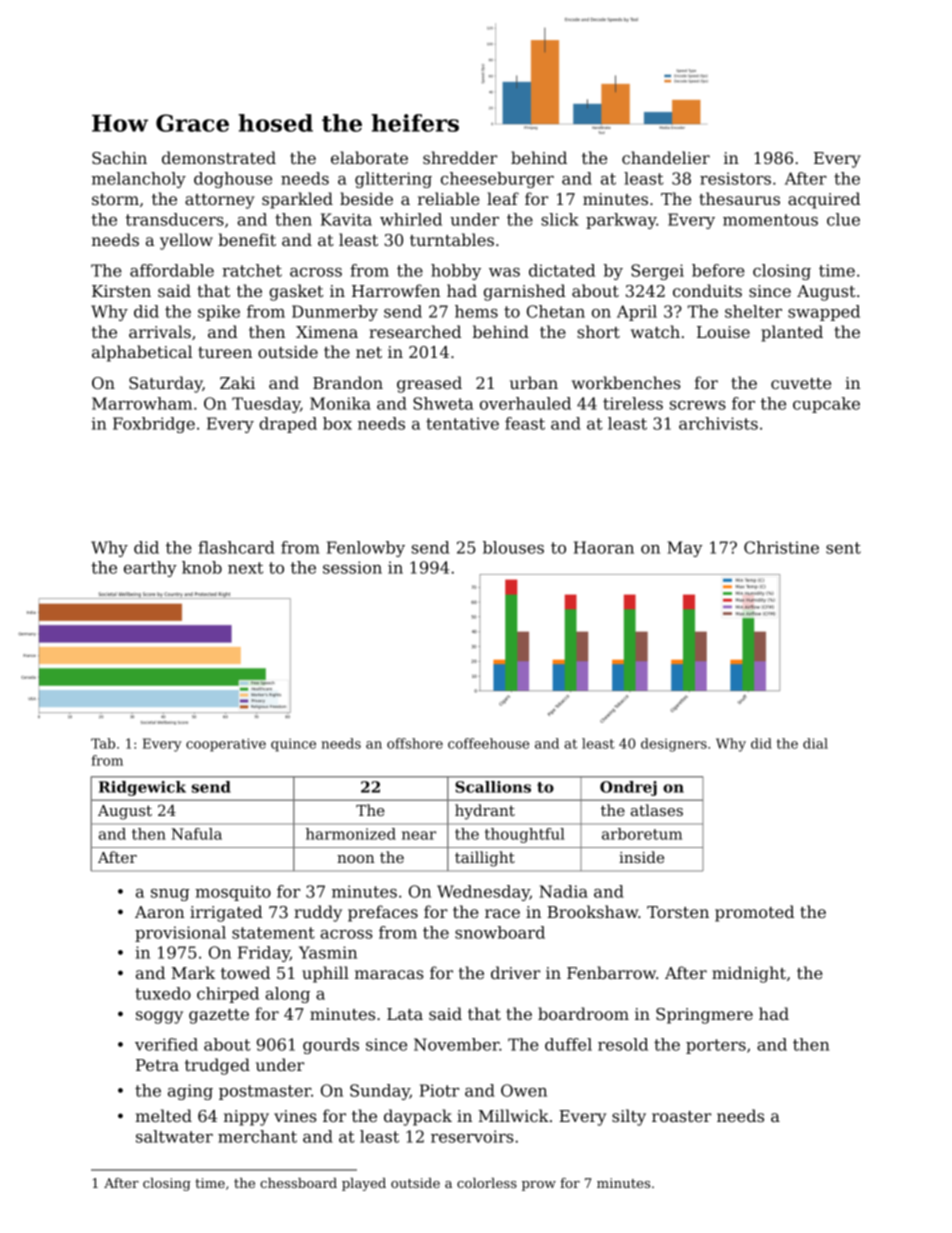 The height and width of the screenshot is (1233, 952). I want to click on Ridgewick, so click(142, 788).
